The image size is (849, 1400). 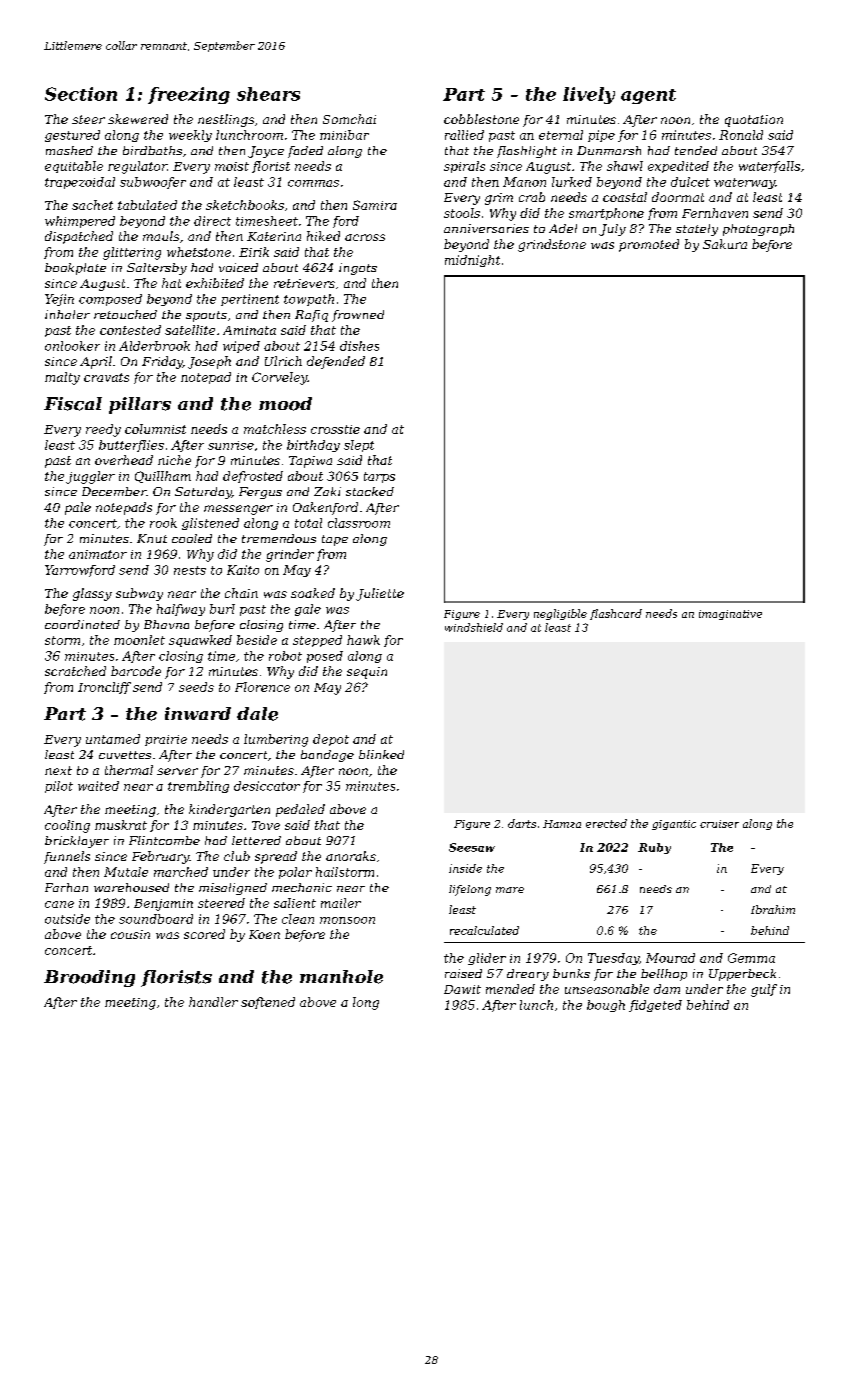 I want to click on pertinent, so click(x=250, y=300).
